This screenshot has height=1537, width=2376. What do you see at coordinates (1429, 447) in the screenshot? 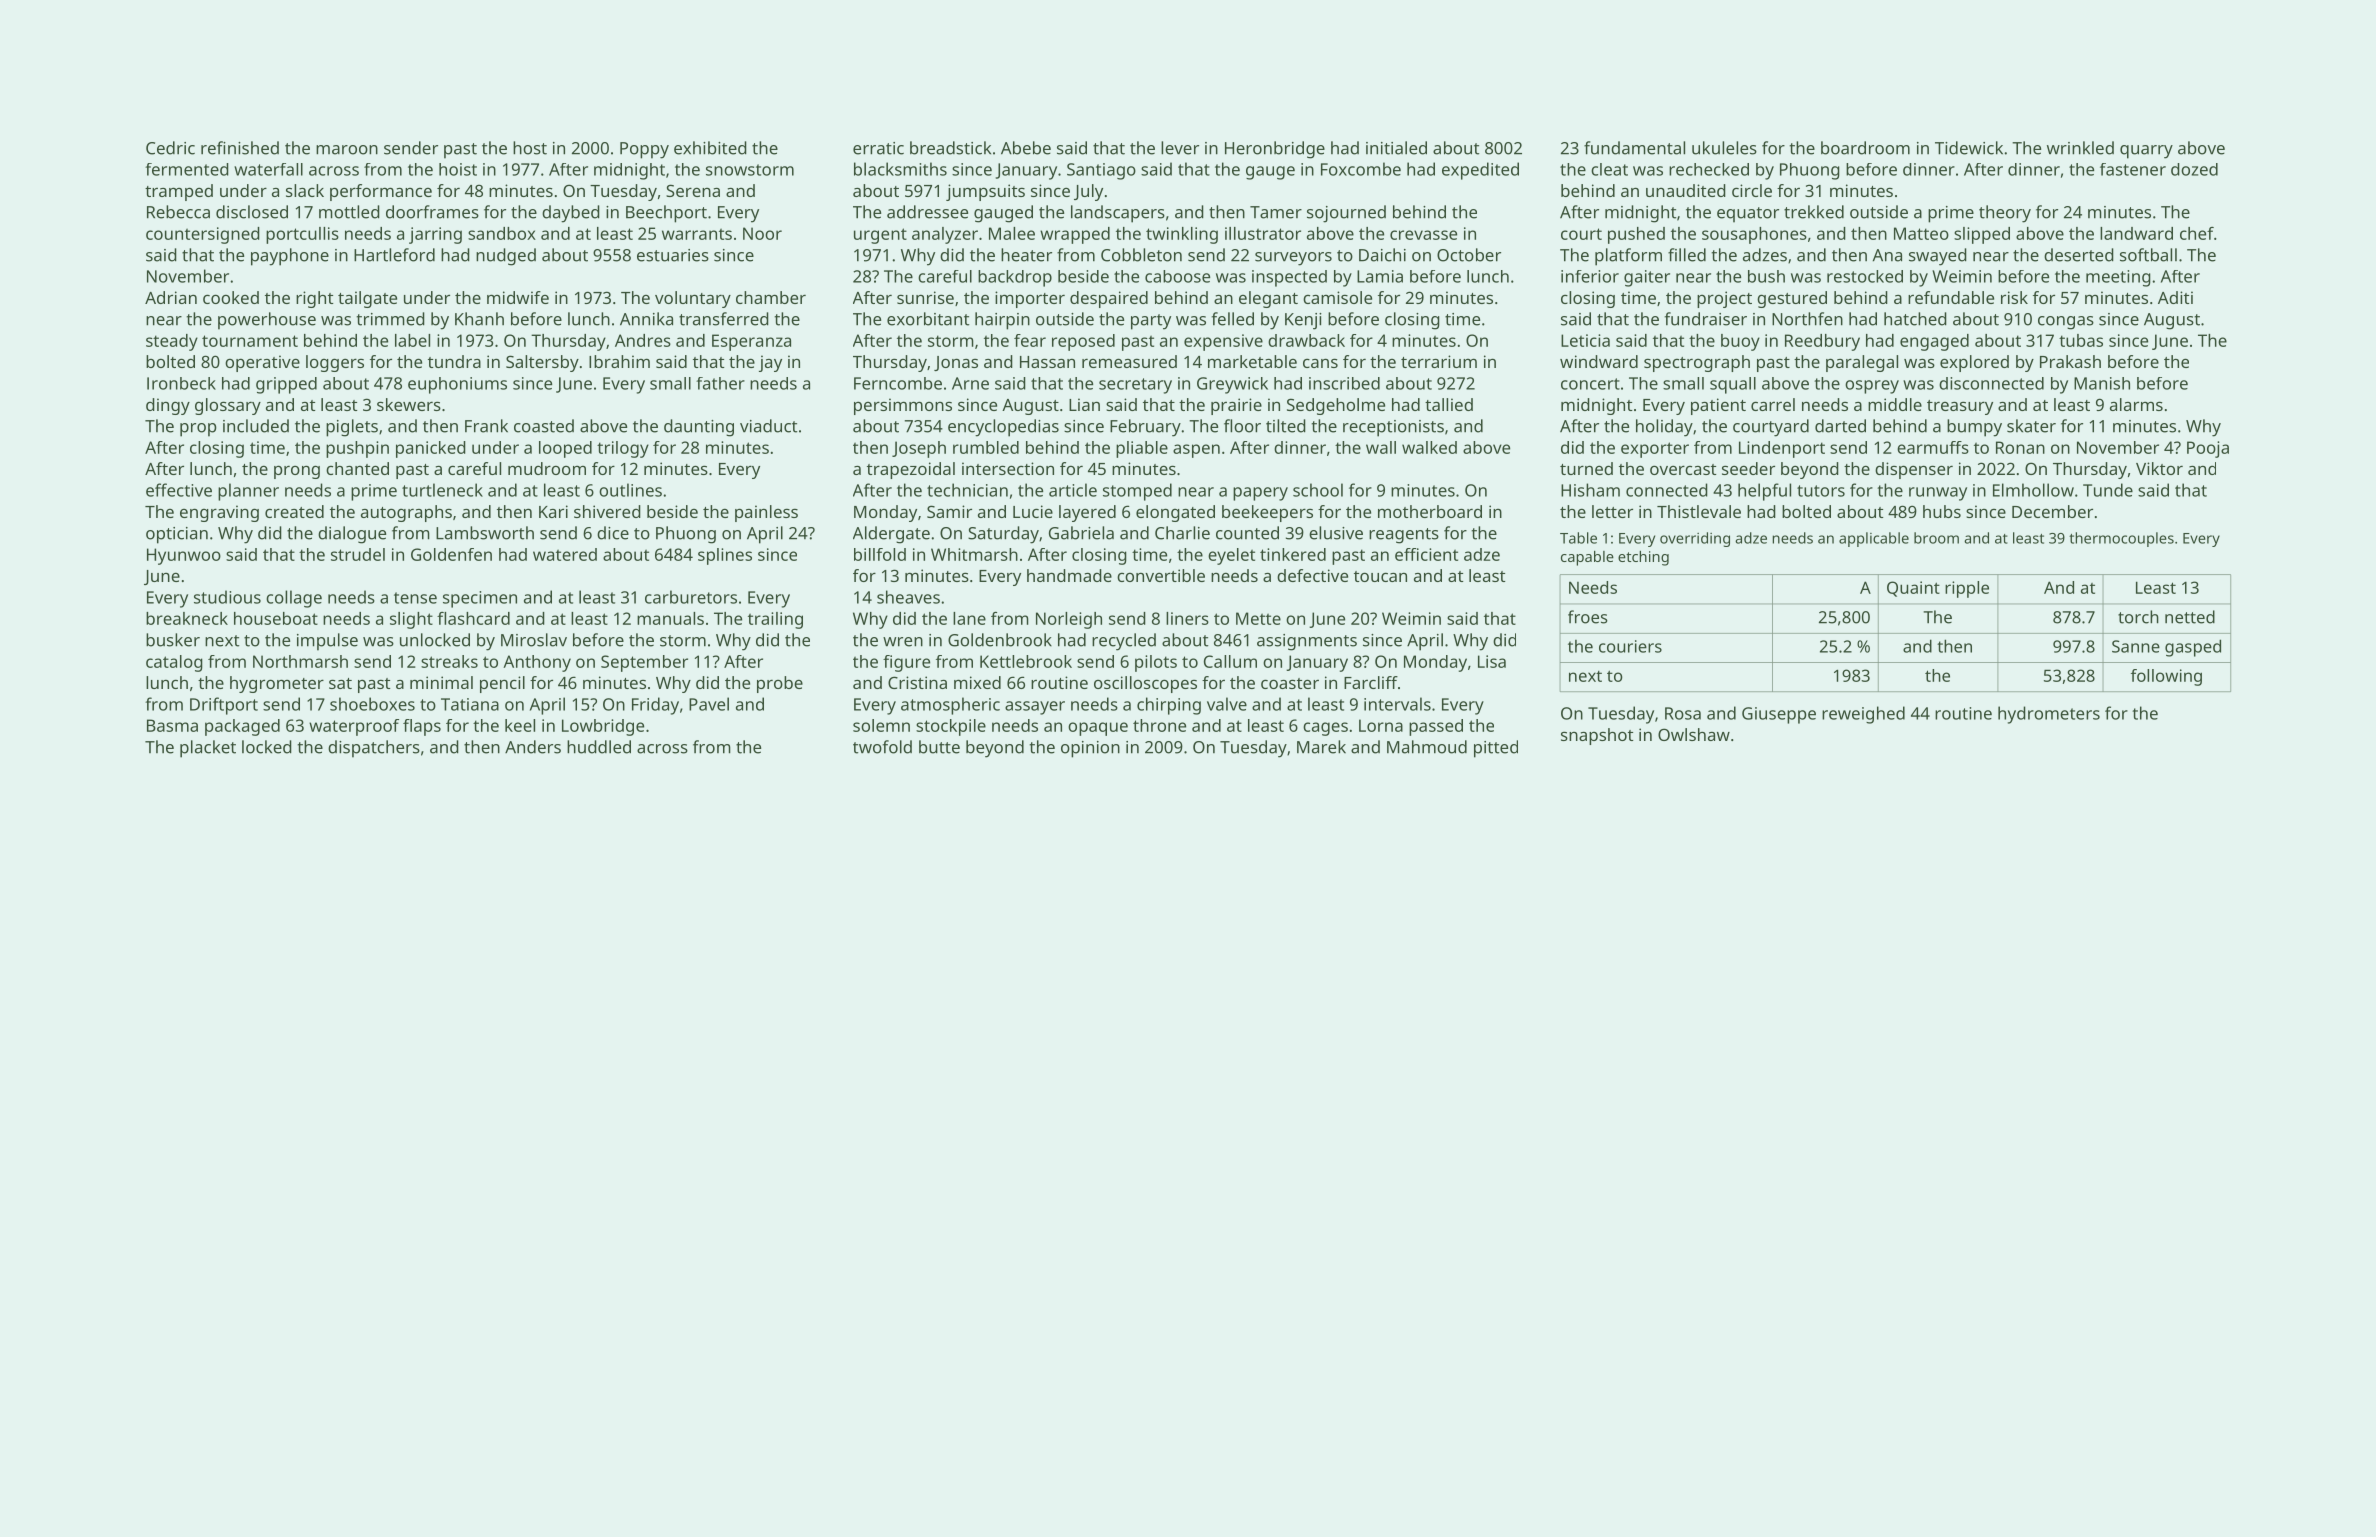
I see `walked` at bounding box center [1429, 447].
